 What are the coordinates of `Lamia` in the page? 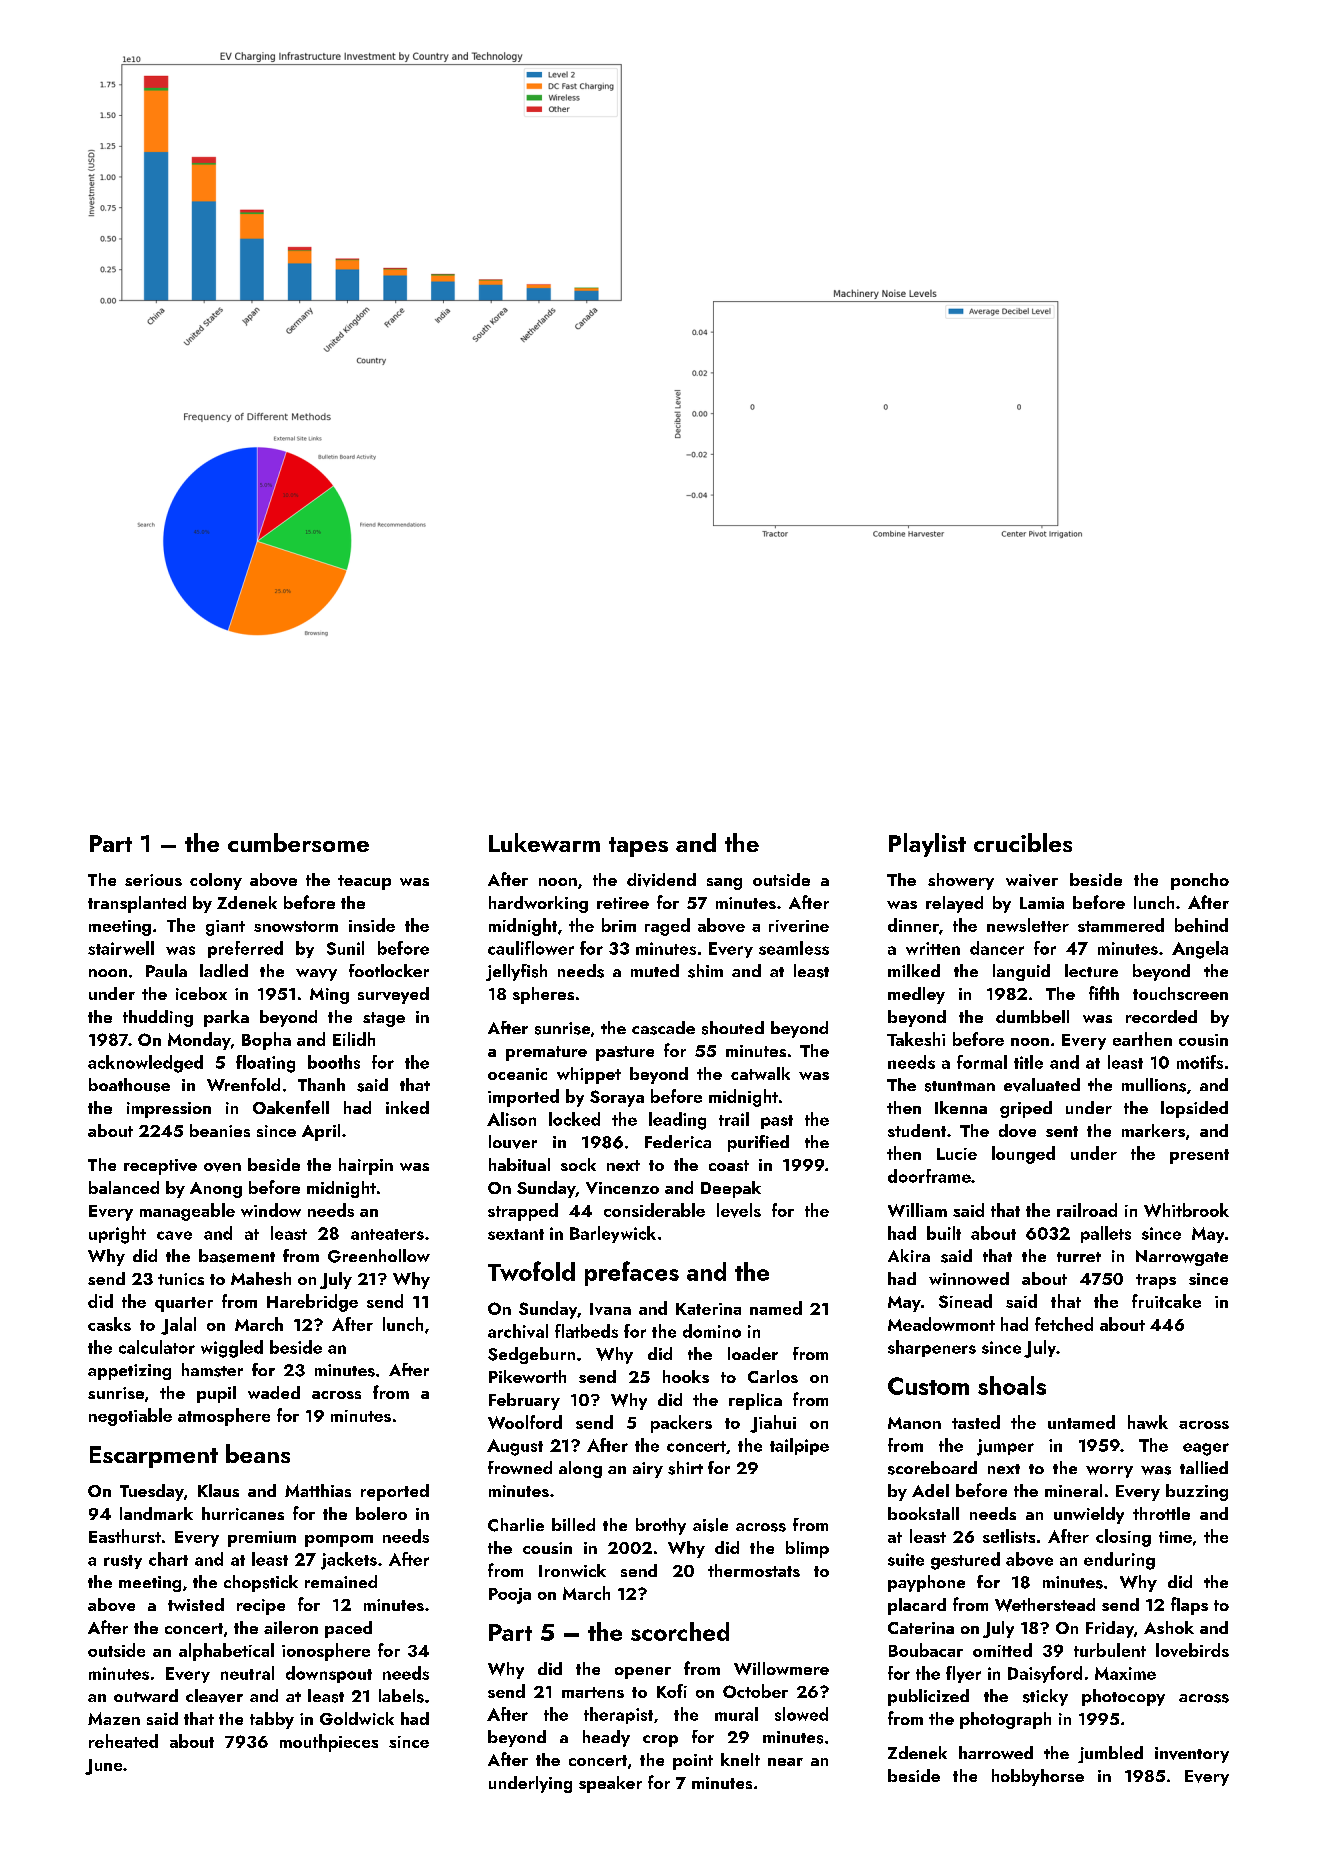 It's located at (1042, 903).
